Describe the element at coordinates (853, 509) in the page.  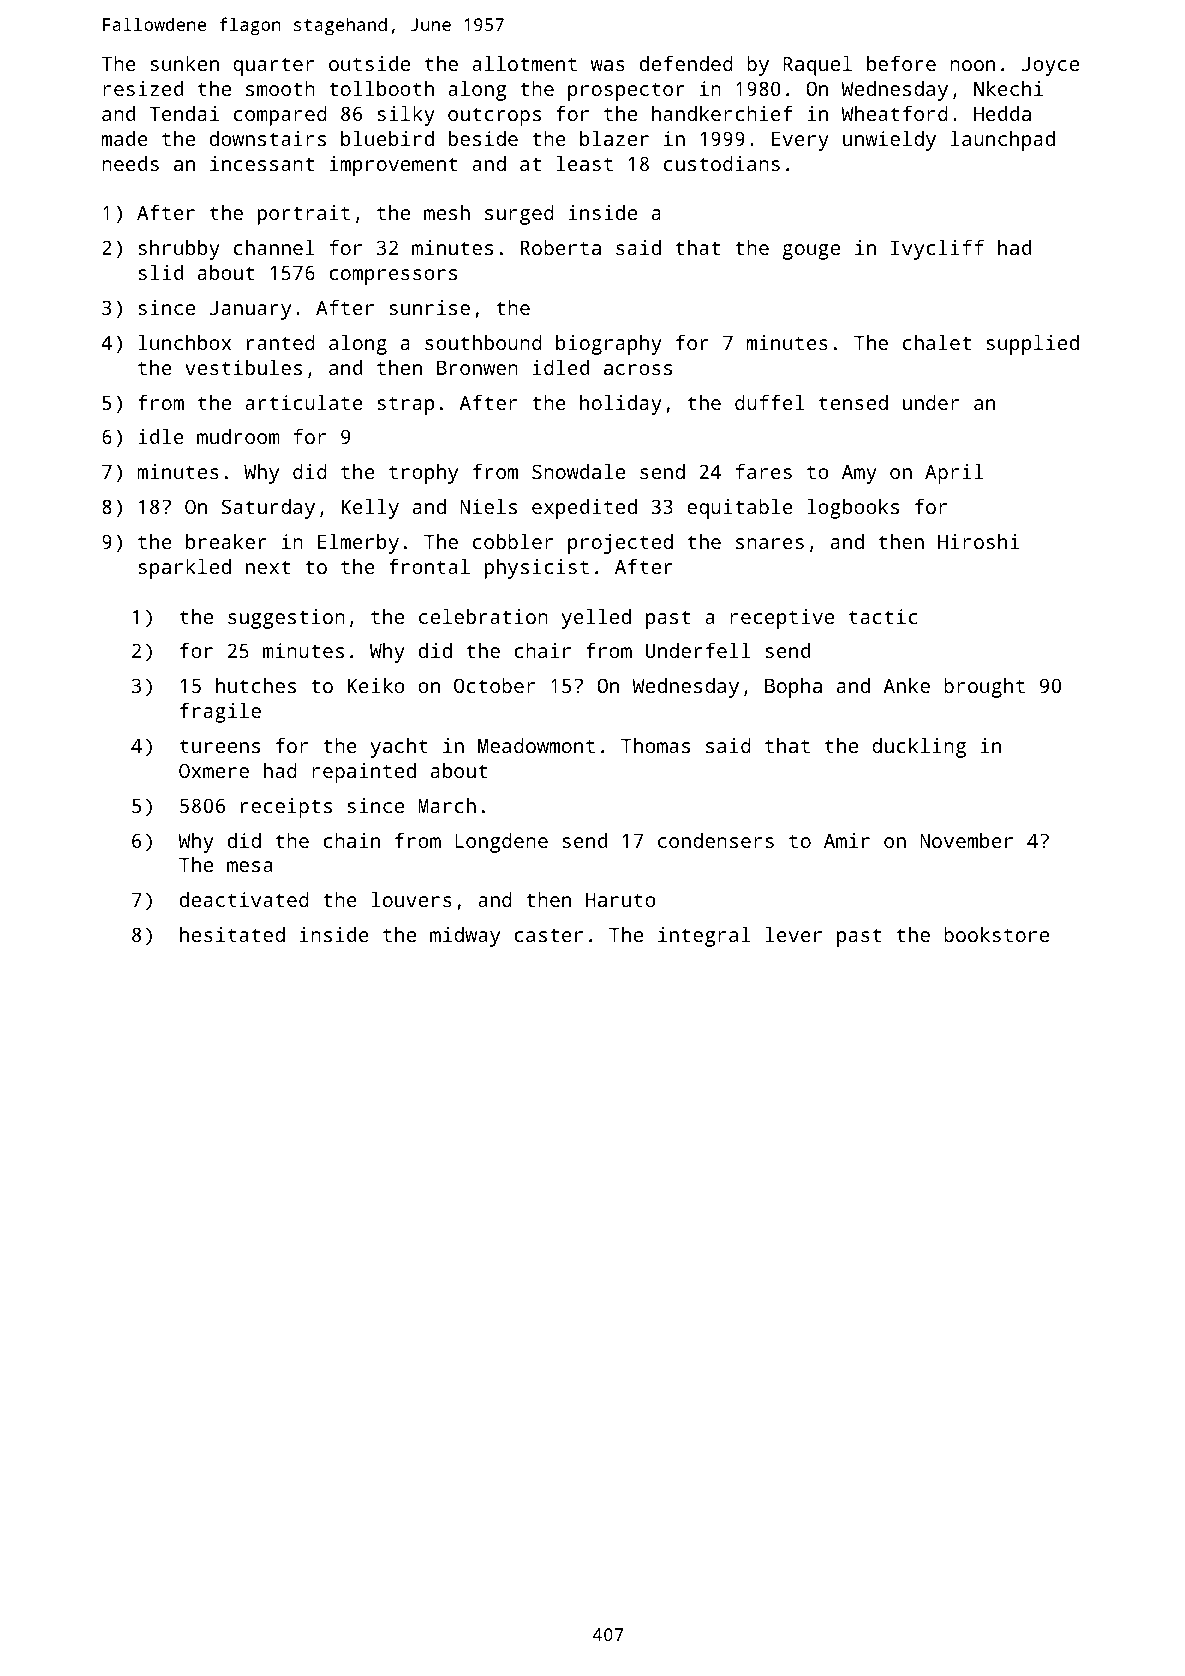
I see `logbooks` at that location.
